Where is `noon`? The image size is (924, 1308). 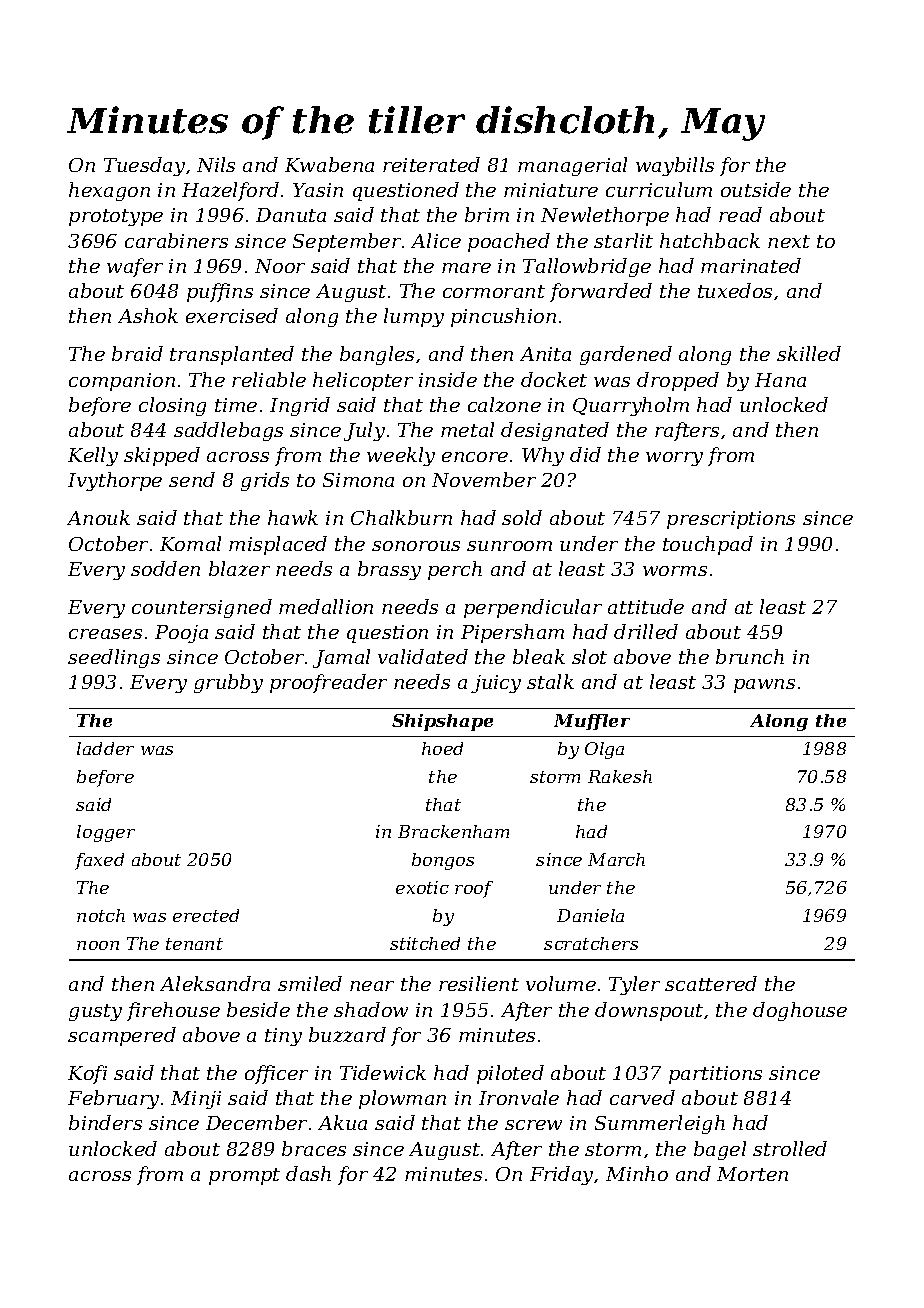 noon is located at coordinates (98, 945).
